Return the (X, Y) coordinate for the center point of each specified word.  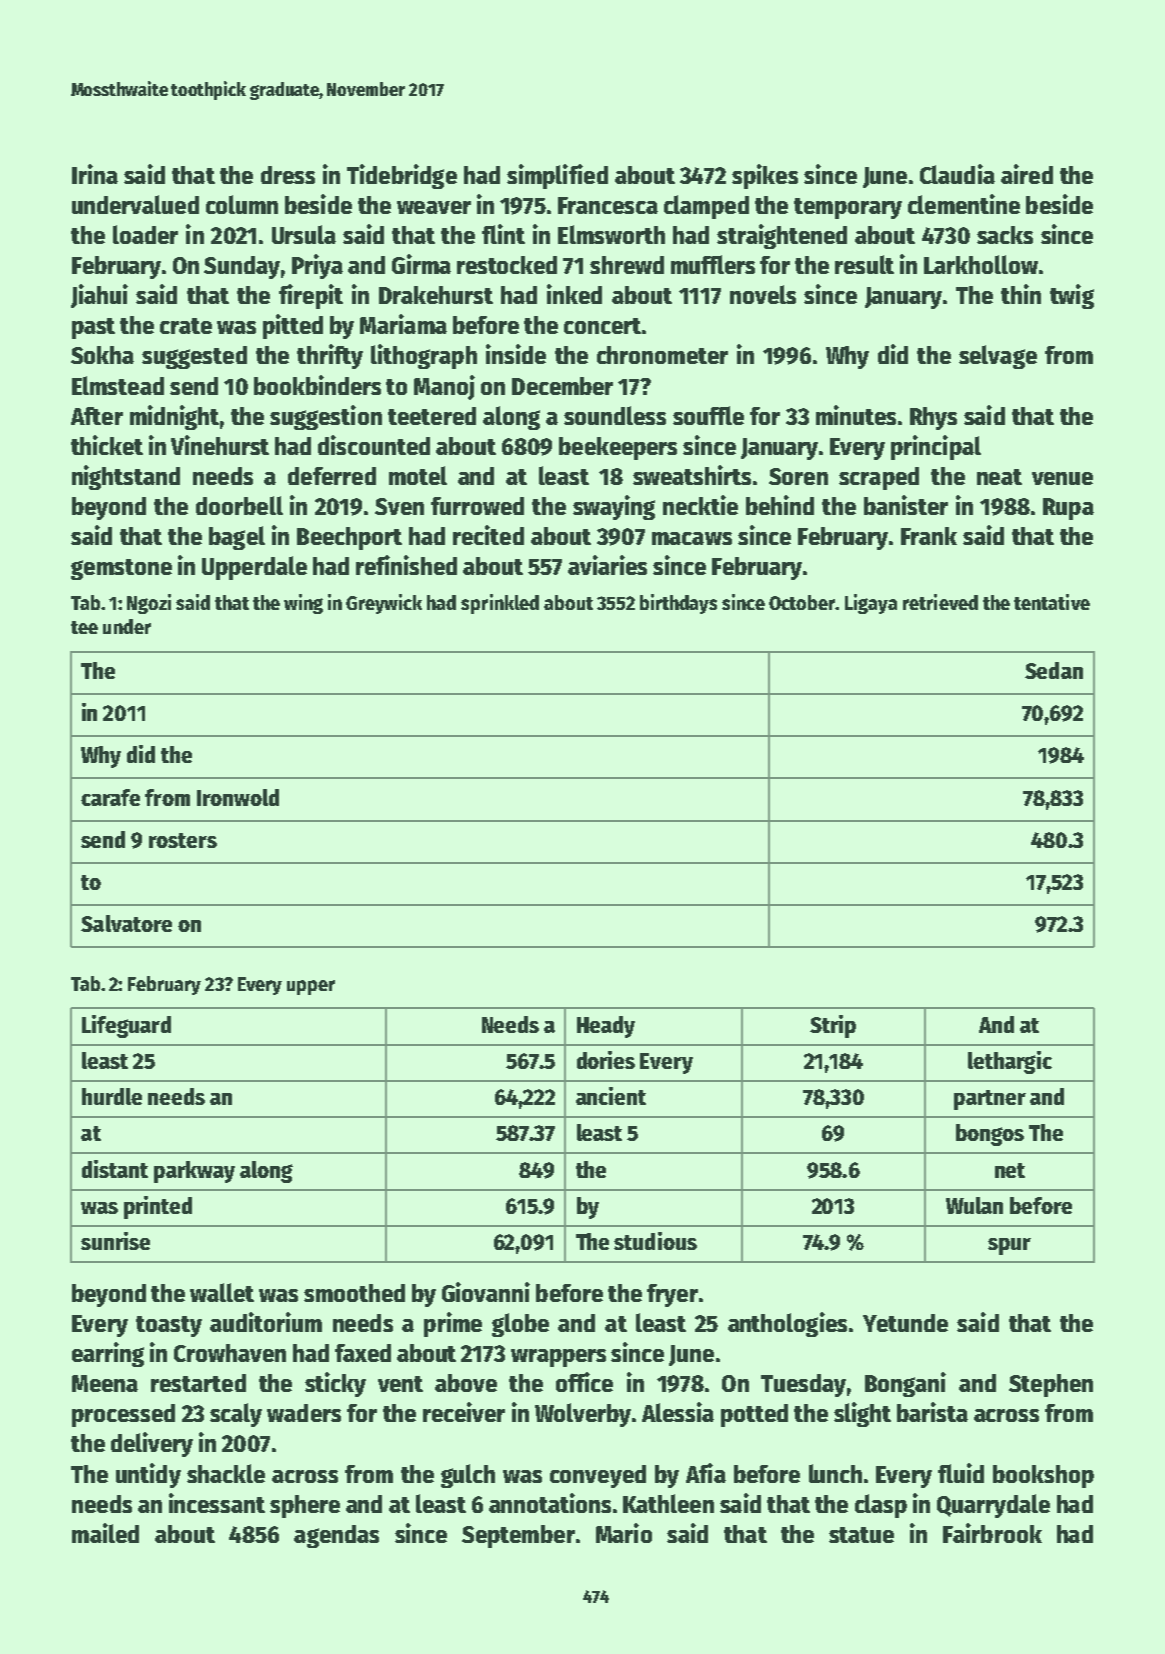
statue (861, 1535)
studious (655, 1241)
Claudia (957, 174)
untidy (148, 1475)
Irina (95, 174)
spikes (765, 176)
